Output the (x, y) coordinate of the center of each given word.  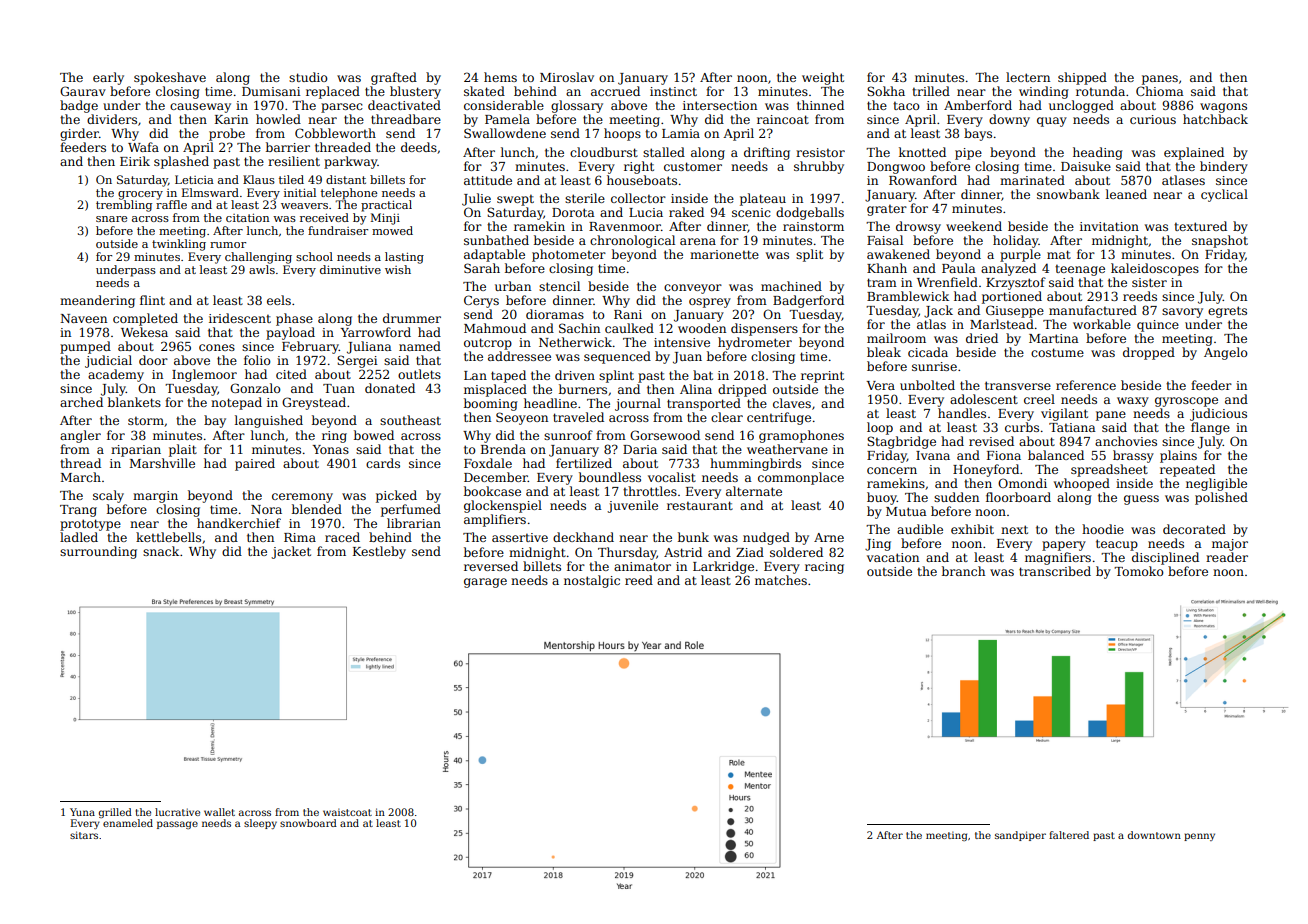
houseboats (642, 180)
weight (823, 78)
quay (1052, 122)
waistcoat (347, 812)
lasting (404, 258)
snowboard (308, 823)
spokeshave (170, 78)
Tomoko (1139, 571)
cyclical (1224, 195)
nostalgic (592, 581)
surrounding (98, 552)
